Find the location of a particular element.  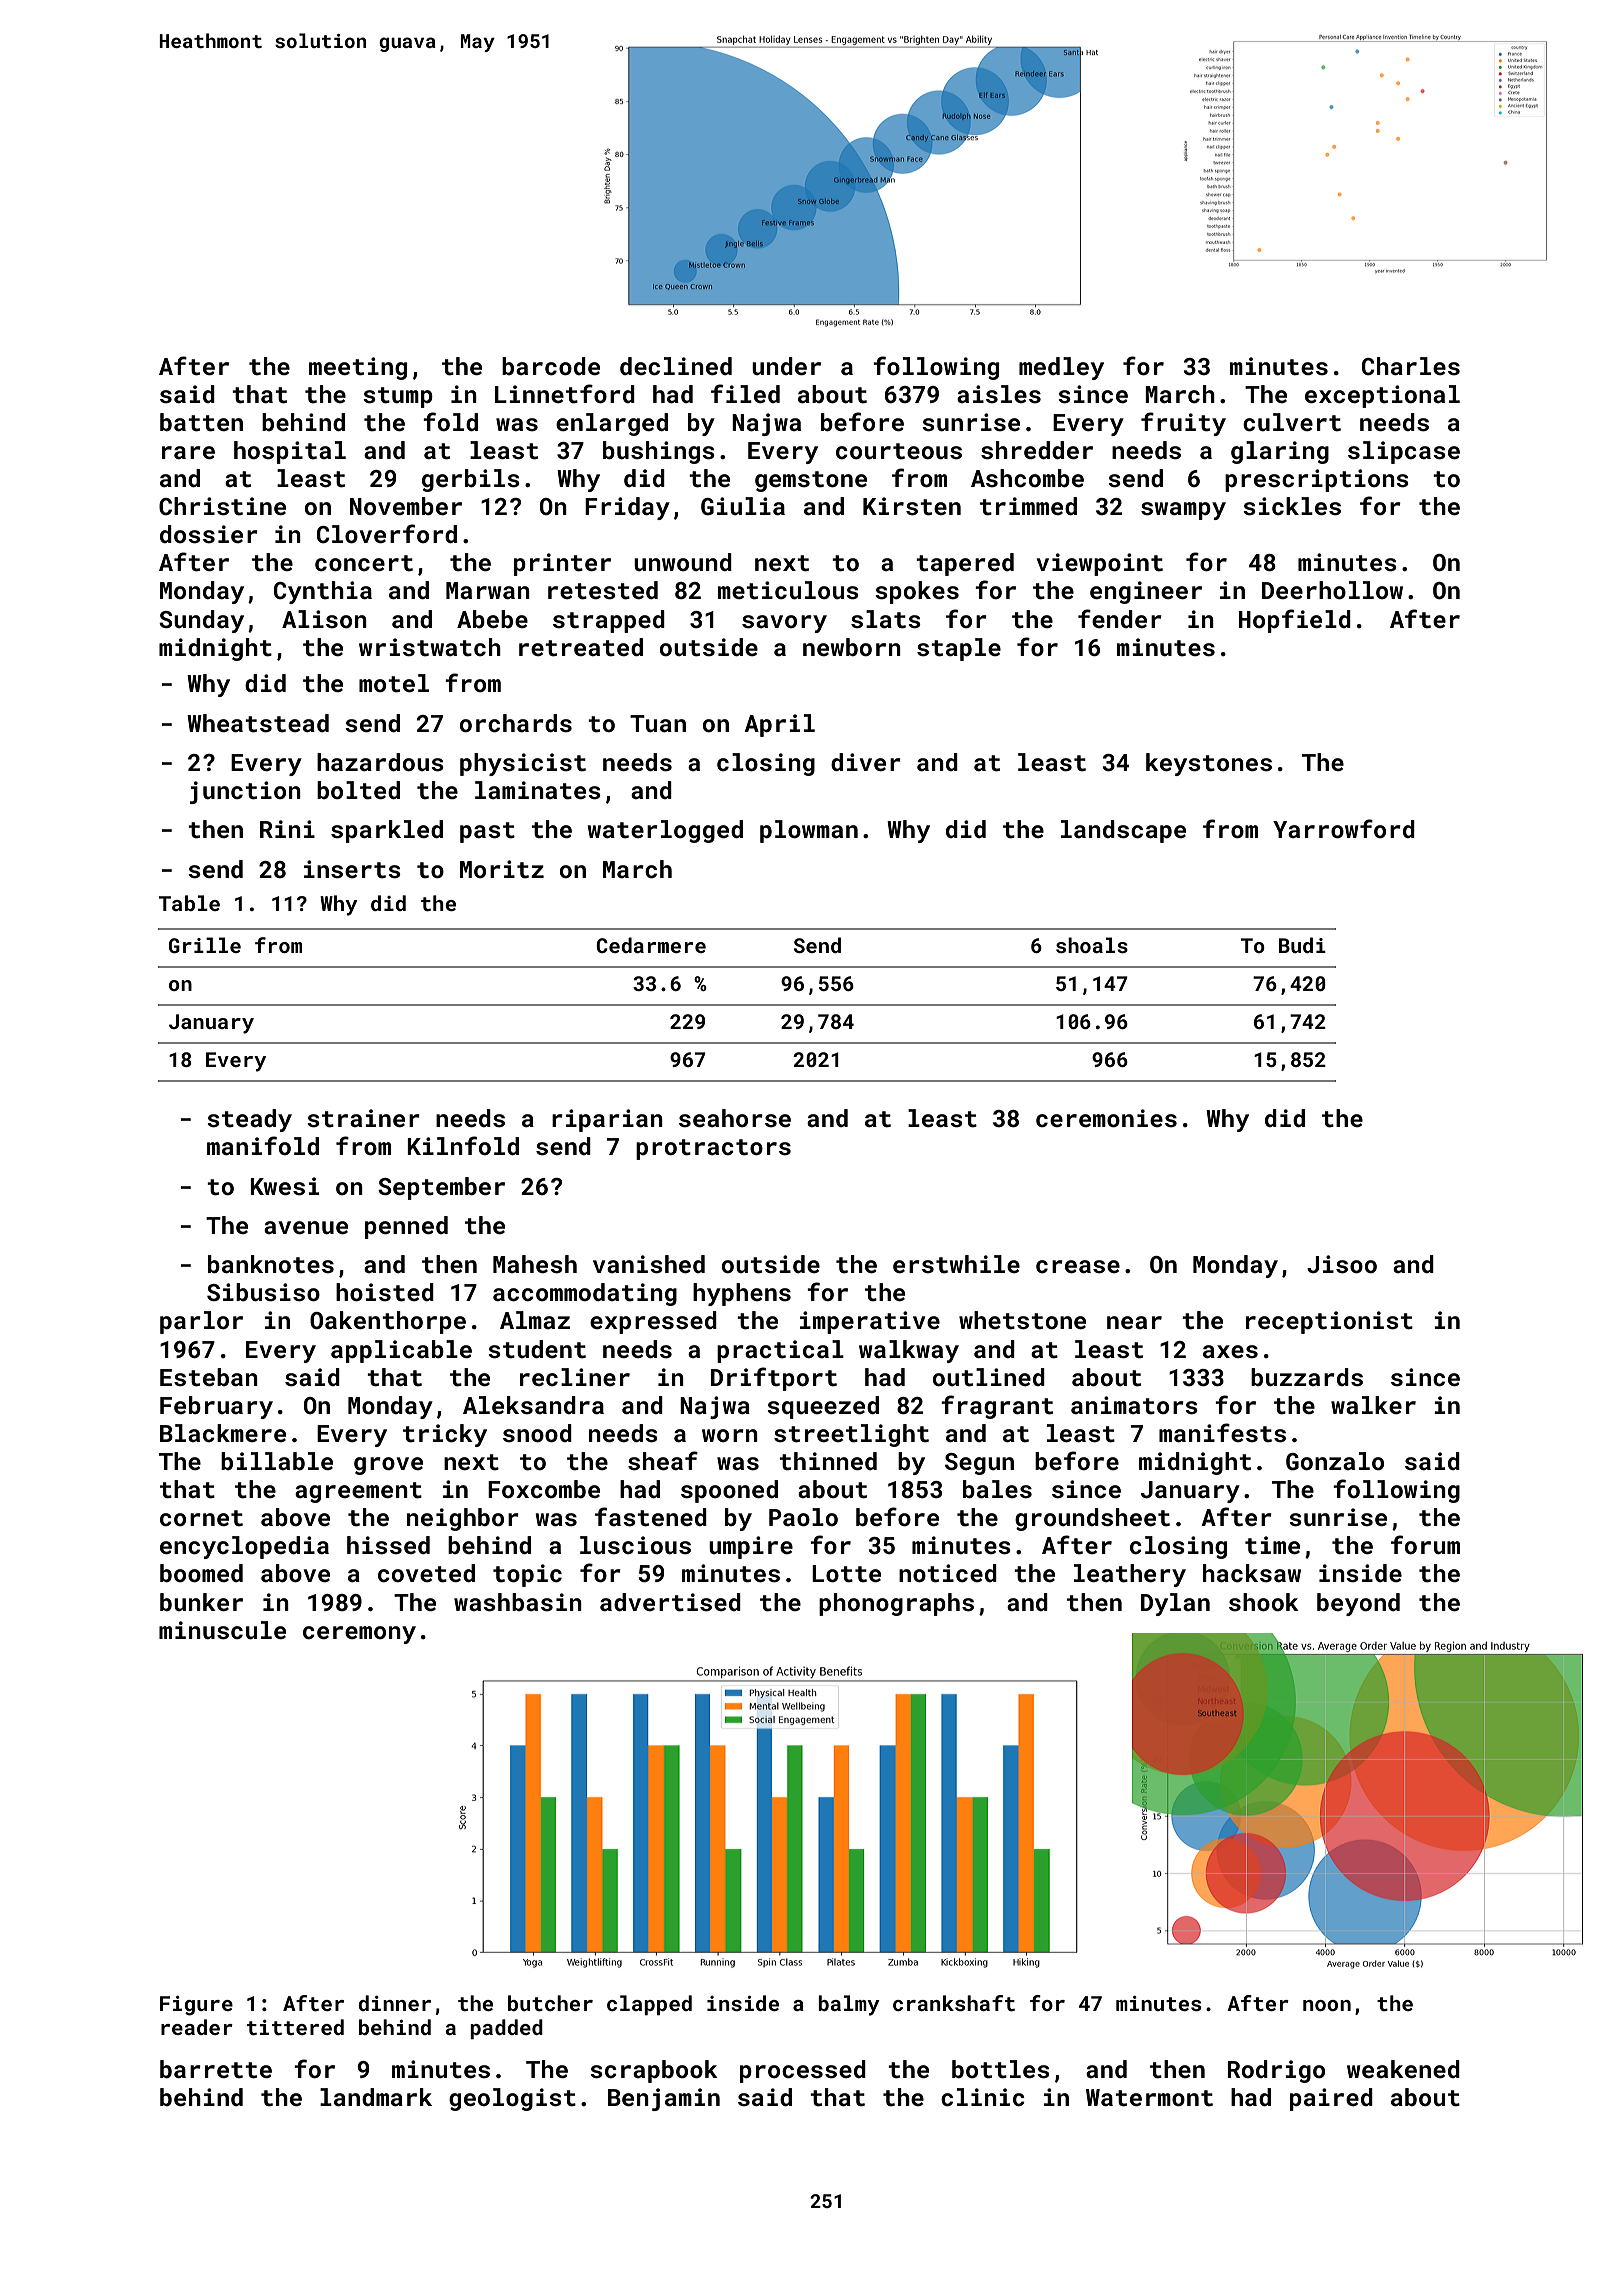

medley is located at coordinates (1061, 368).
